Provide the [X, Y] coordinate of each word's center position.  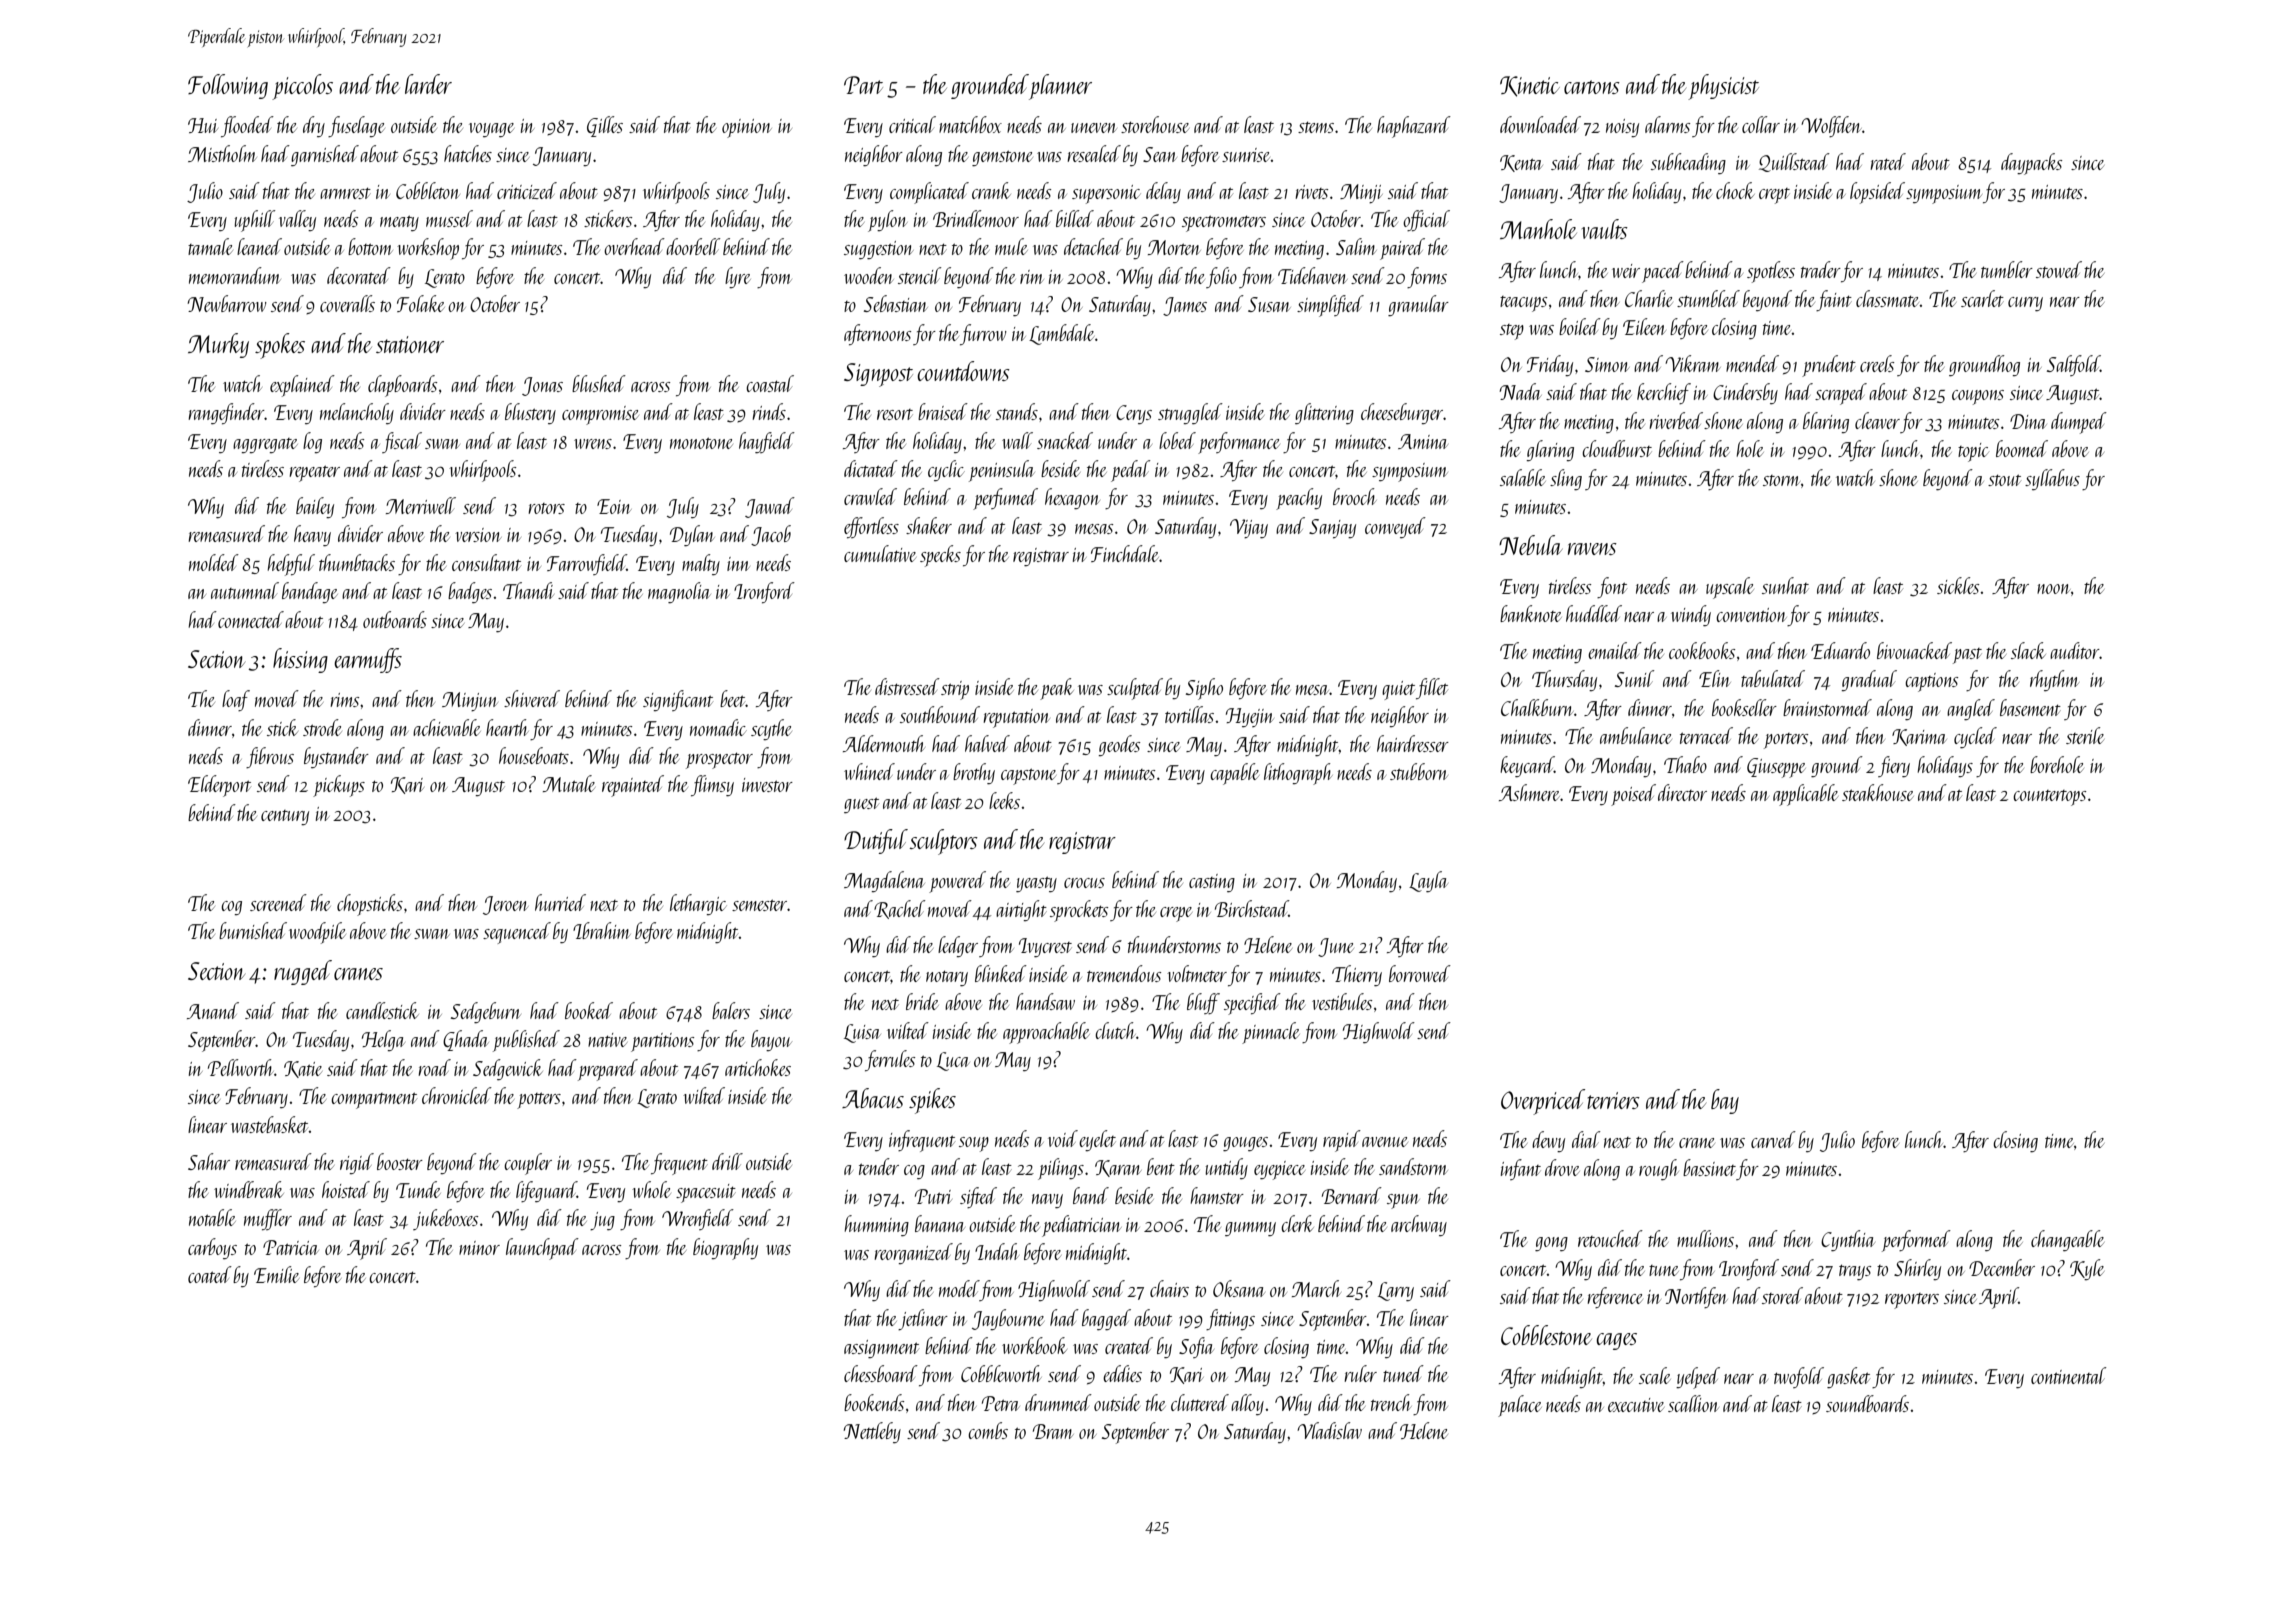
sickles [1958, 585]
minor [479, 1248]
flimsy [712, 785]
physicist [1723, 87]
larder [428, 84]
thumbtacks [357, 562]
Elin [1715, 678]
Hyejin [1250, 717]
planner [1060, 87]
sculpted [1135, 689]
